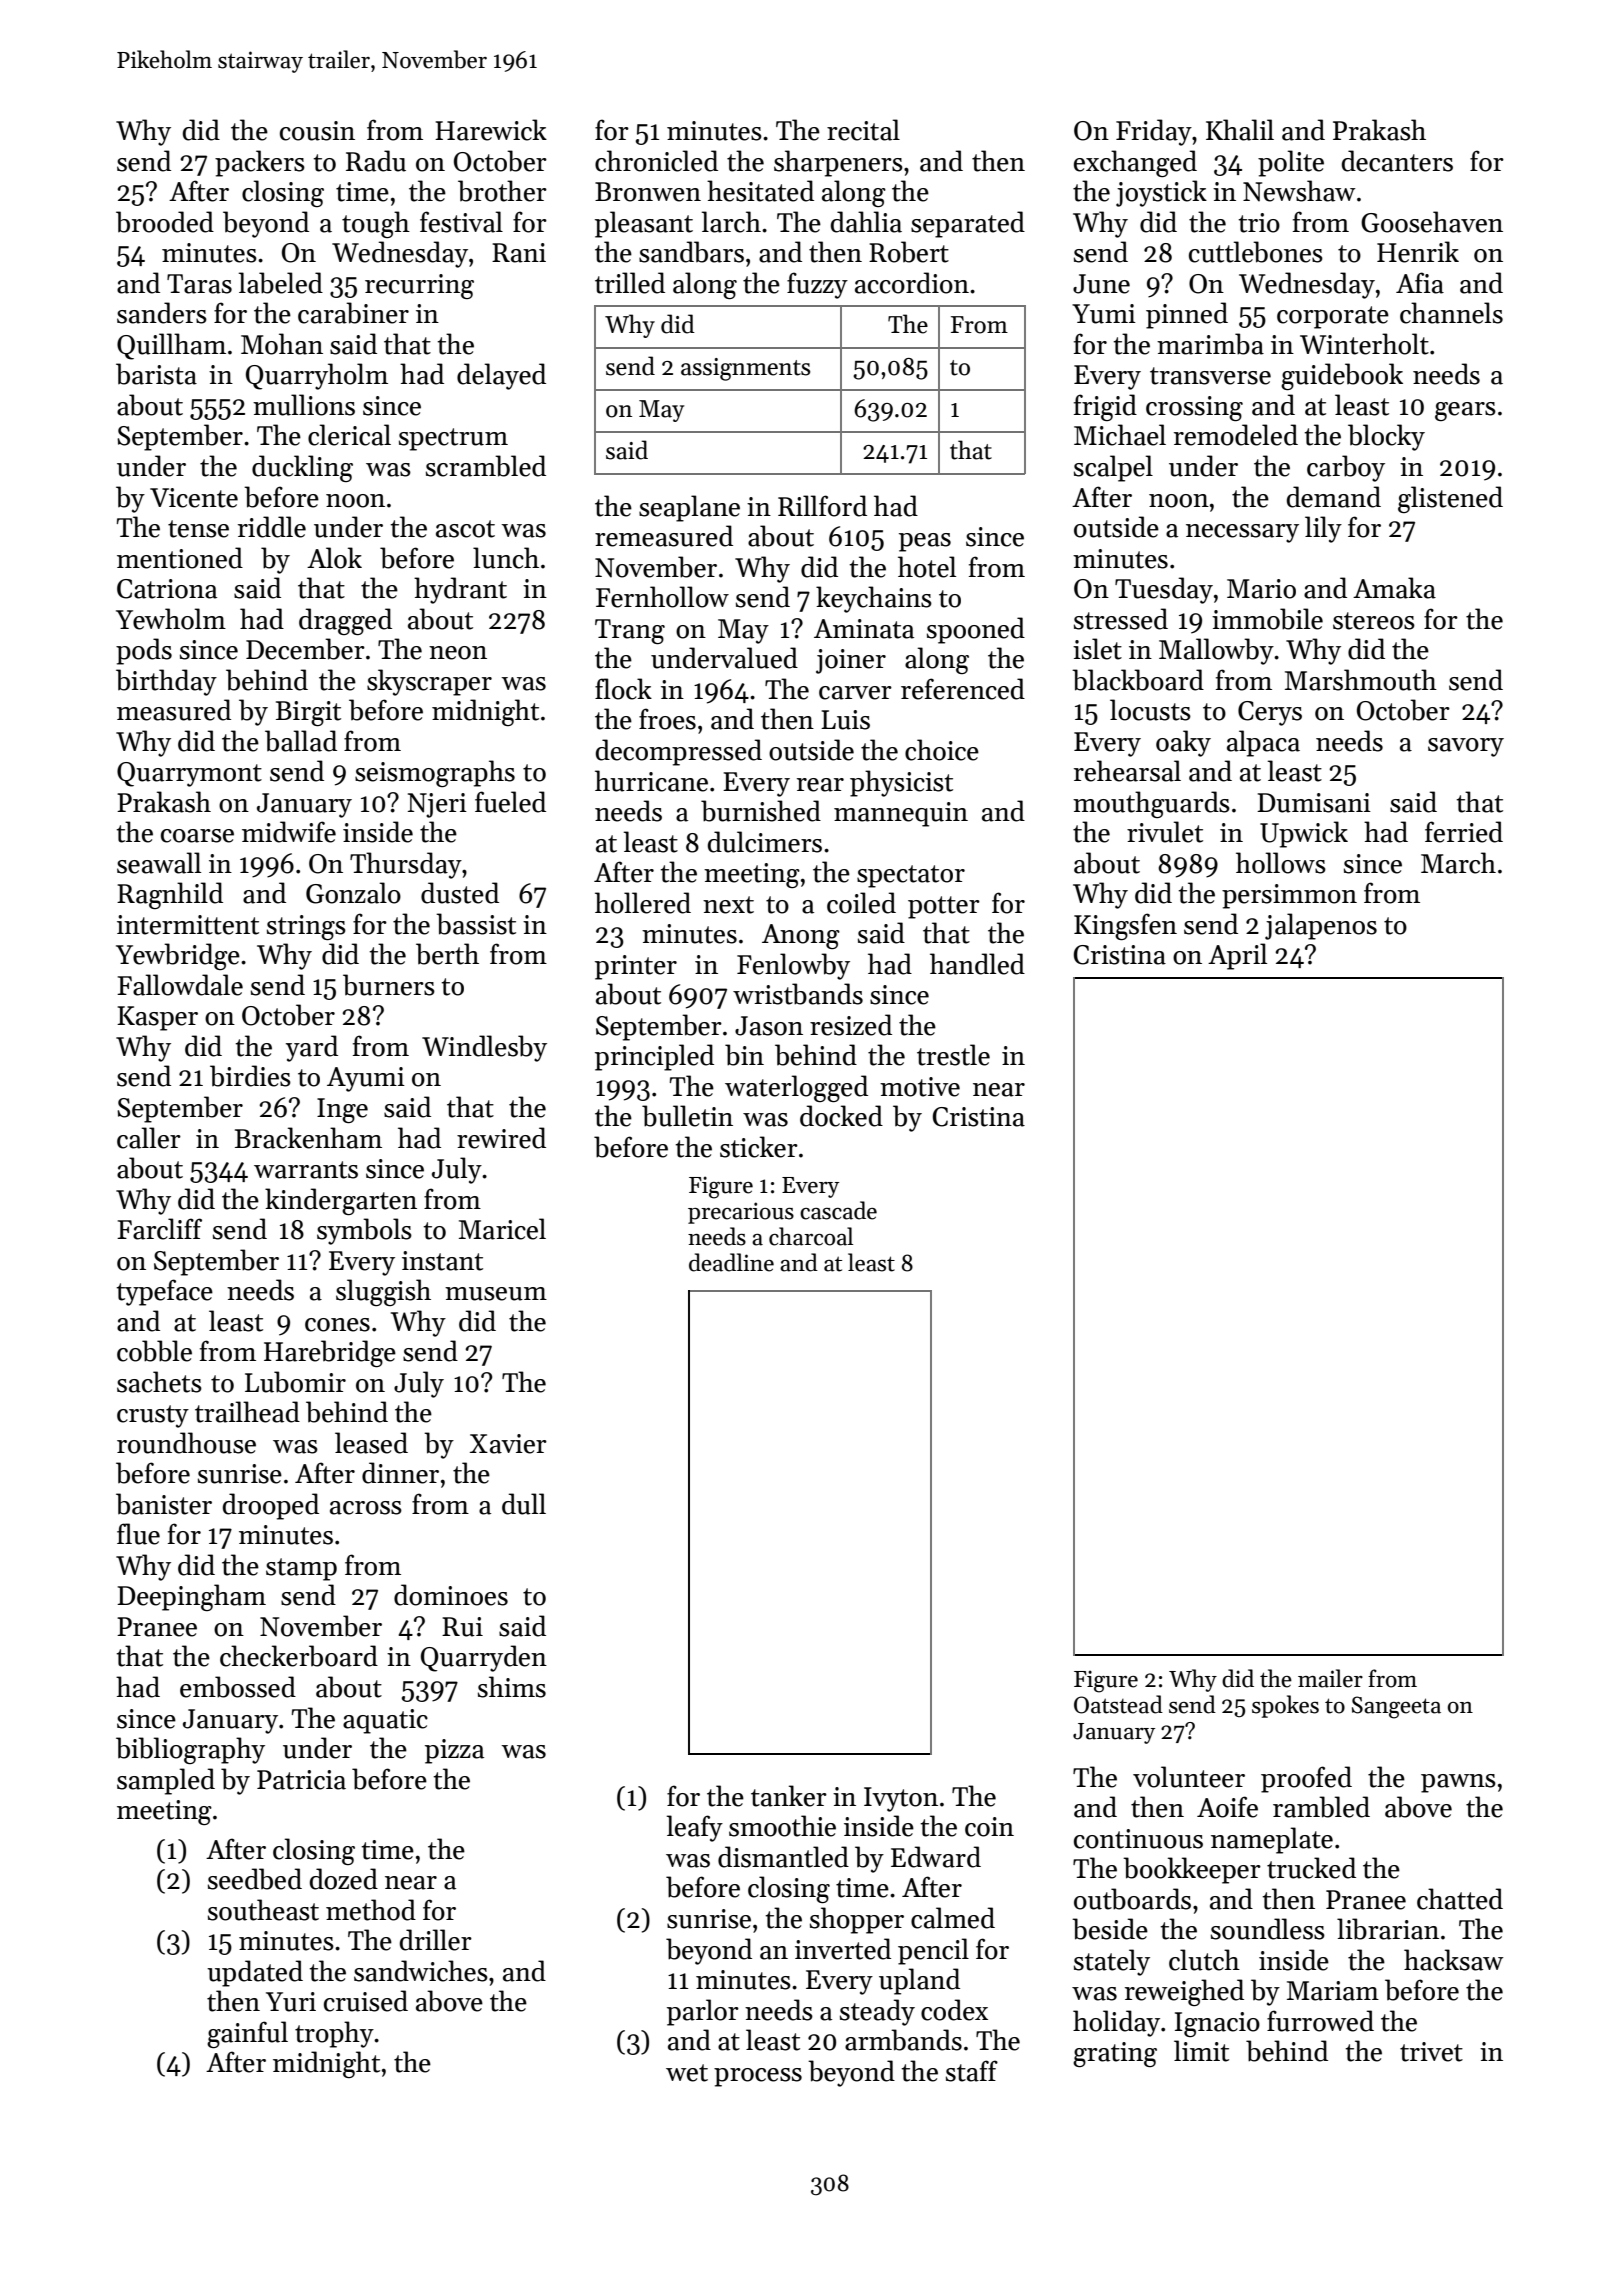 The height and width of the document is (2292, 1620). I want to click on seawall, so click(159, 863).
